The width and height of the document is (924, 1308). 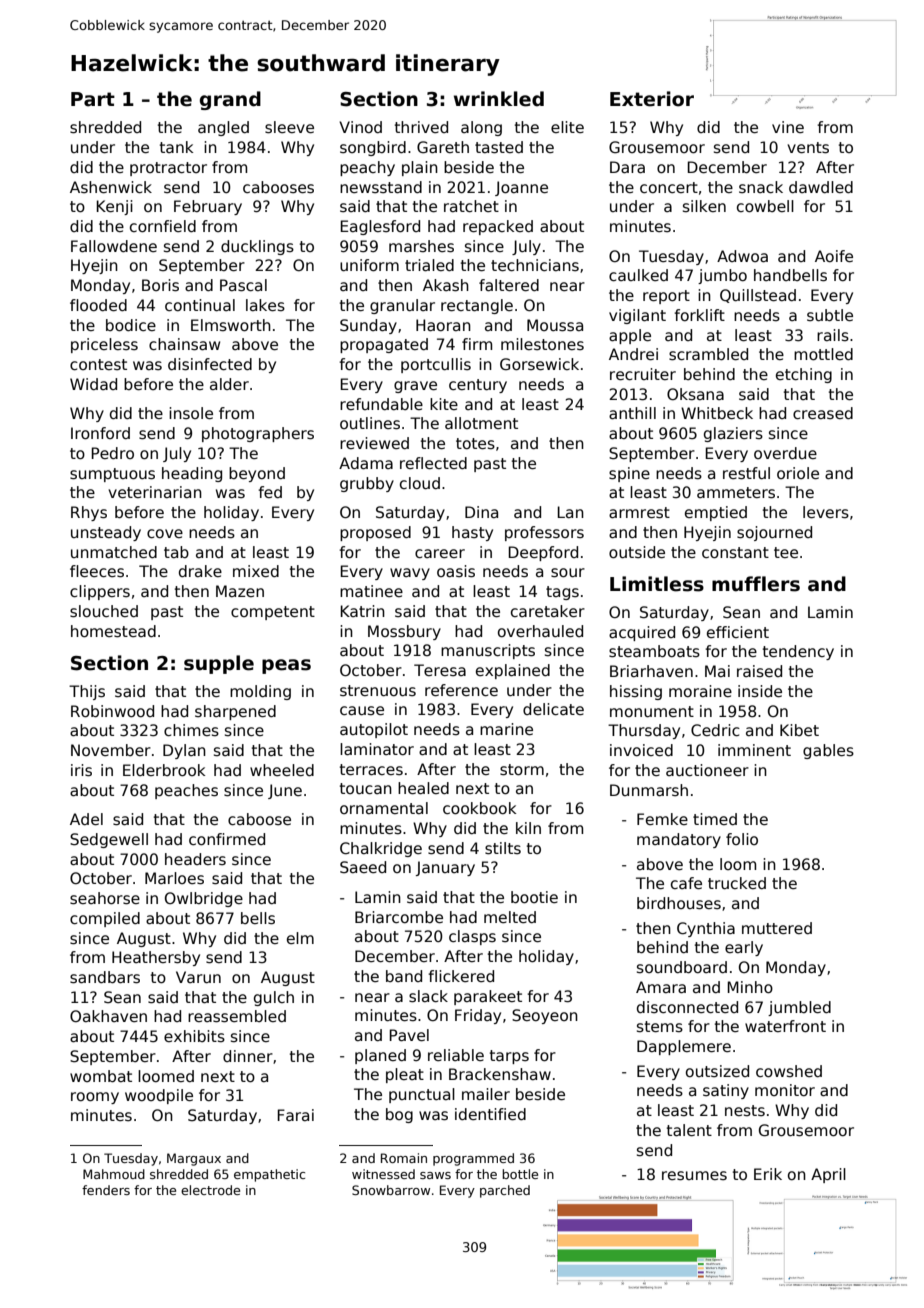 What do you see at coordinates (826, 512) in the document?
I see `levers` at bounding box center [826, 512].
